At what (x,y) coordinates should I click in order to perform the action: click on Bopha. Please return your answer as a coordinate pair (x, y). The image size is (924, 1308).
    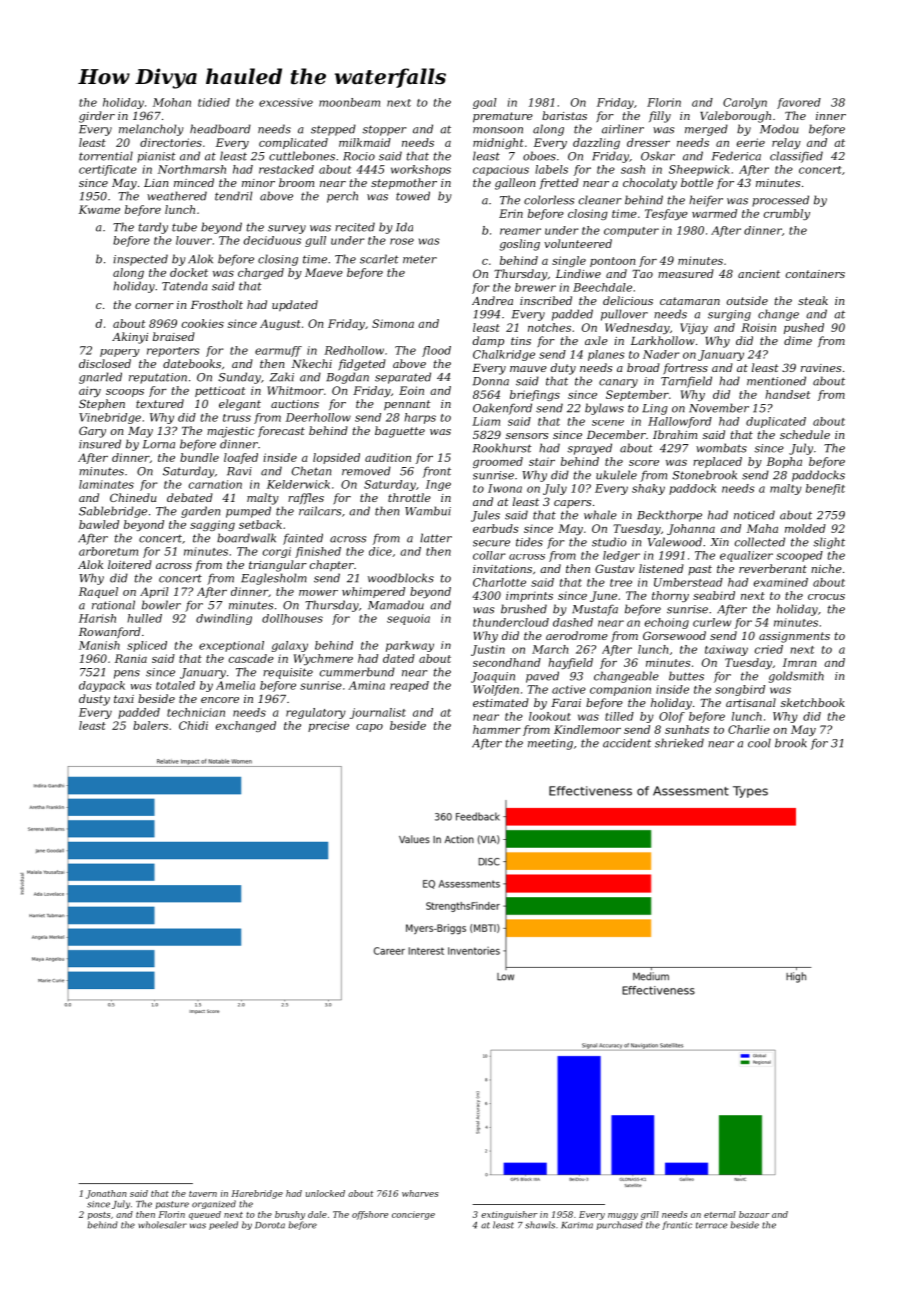
    Looking at the image, I should click on (784, 462).
